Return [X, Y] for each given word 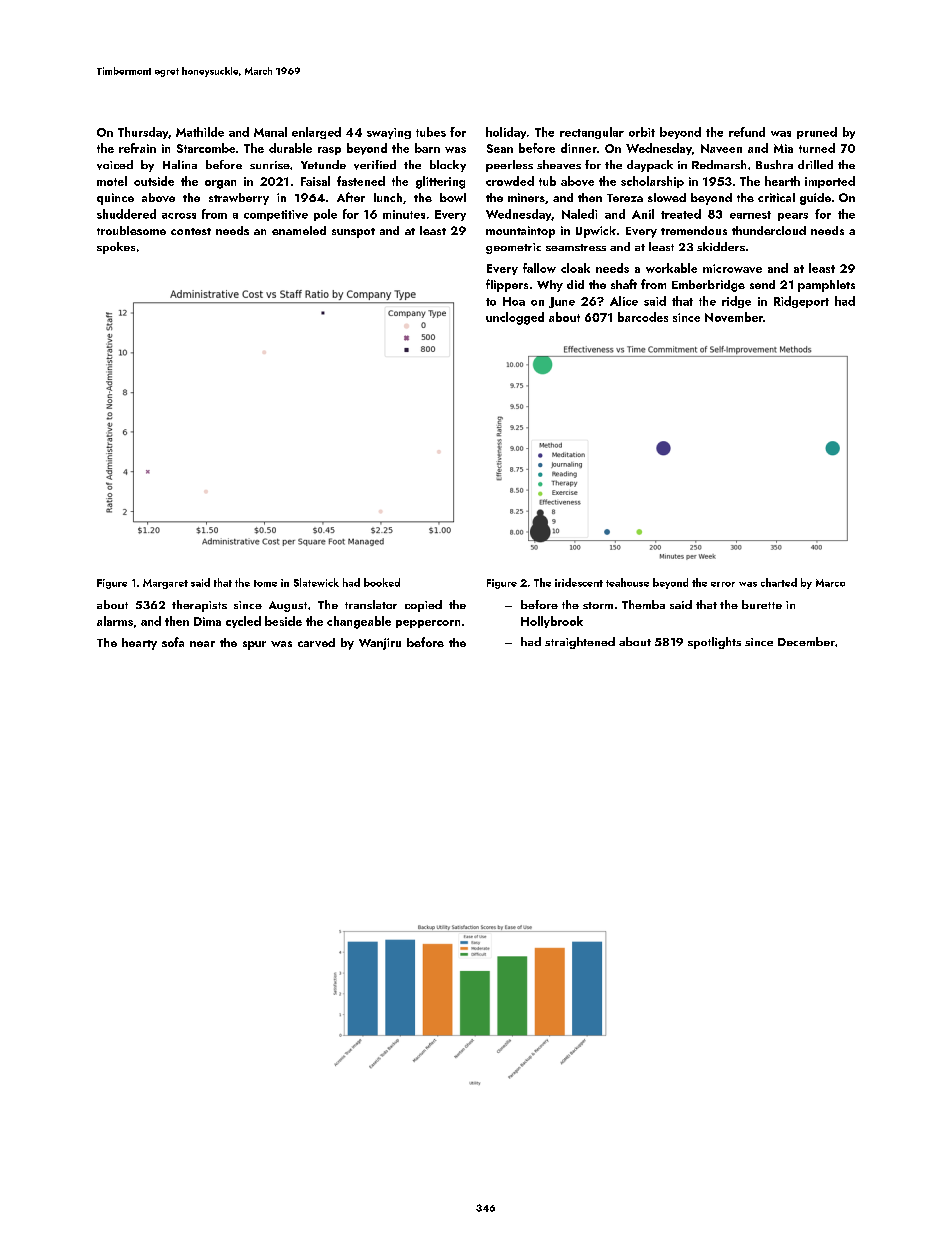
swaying [389, 133]
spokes [116, 248]
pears [793, 217]
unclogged [515, 318]
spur [254, 645]
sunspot [353, 233]
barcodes [643, 317]
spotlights [714, 643]
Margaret [165, 584]
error [723, 584]
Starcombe [206, 148]
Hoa [514, 301]
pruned [817, 133]
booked [382, 582]
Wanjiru [380, 644]
